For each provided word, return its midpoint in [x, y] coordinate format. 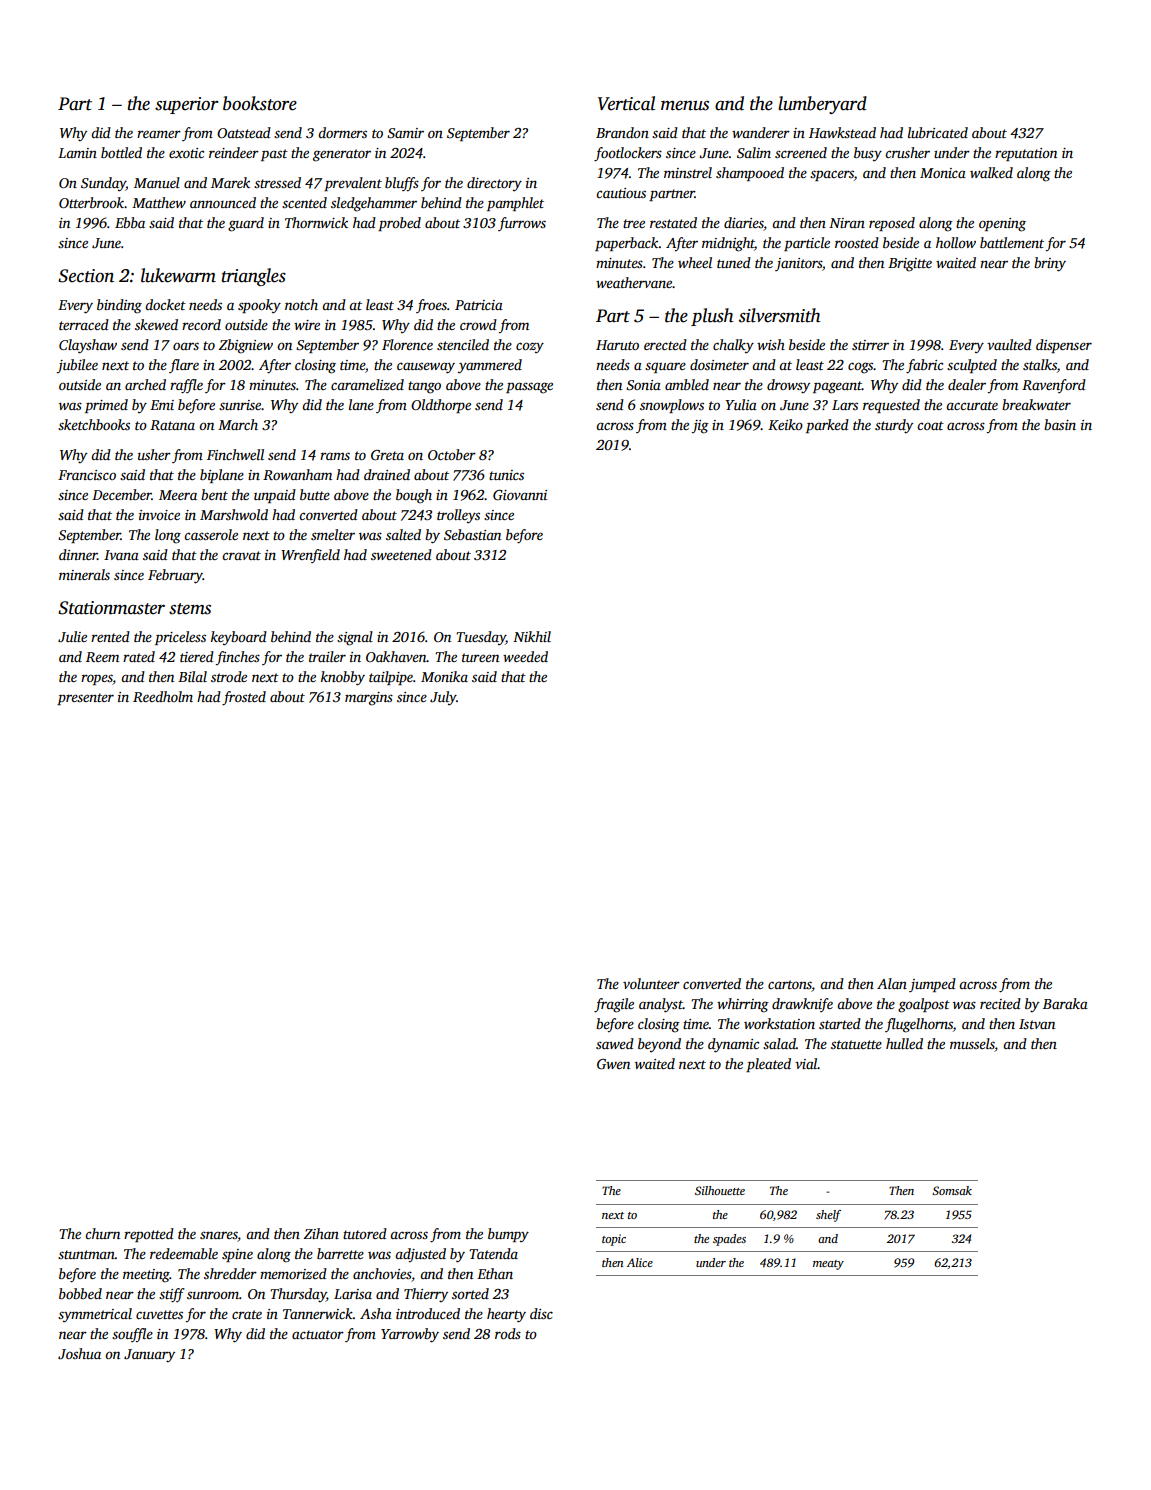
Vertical [626, 103]
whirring [743, 1005]
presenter [85, 699]
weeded [525, 656]
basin [1060, 424]
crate [247, 1314]
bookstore [260, 103]
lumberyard [822, 105]
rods [508, 1333]
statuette [856, 1044]
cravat [241, 555]
